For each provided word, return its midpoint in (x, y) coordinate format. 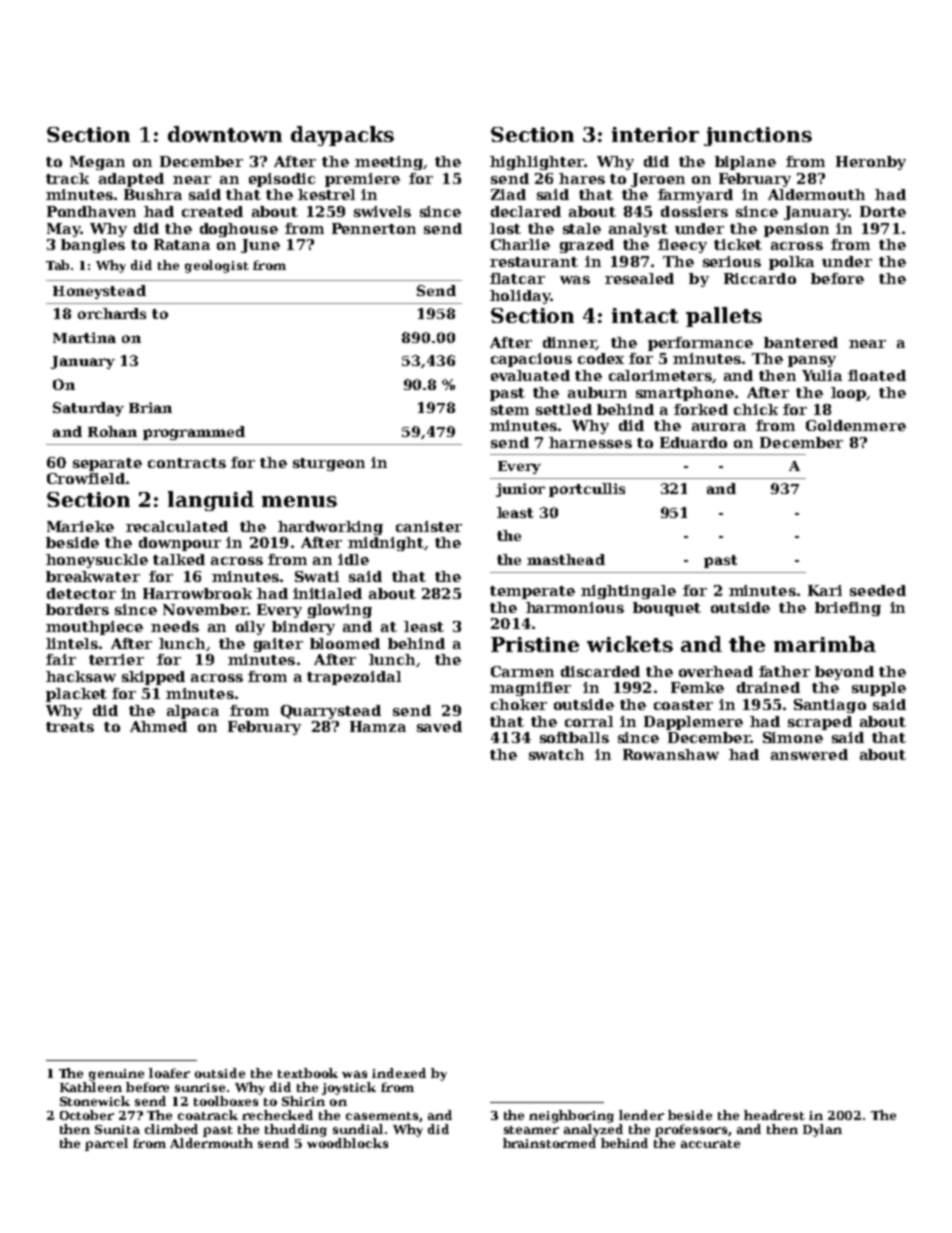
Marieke (80, 526)
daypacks (342, 136)
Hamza (378, 726)
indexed (399, 1073)
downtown (225, 134)
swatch (556, 754)
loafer (169, 1073)
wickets (630, 644)
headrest (774, 1115)
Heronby (871, 163)
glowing (340, 611)
